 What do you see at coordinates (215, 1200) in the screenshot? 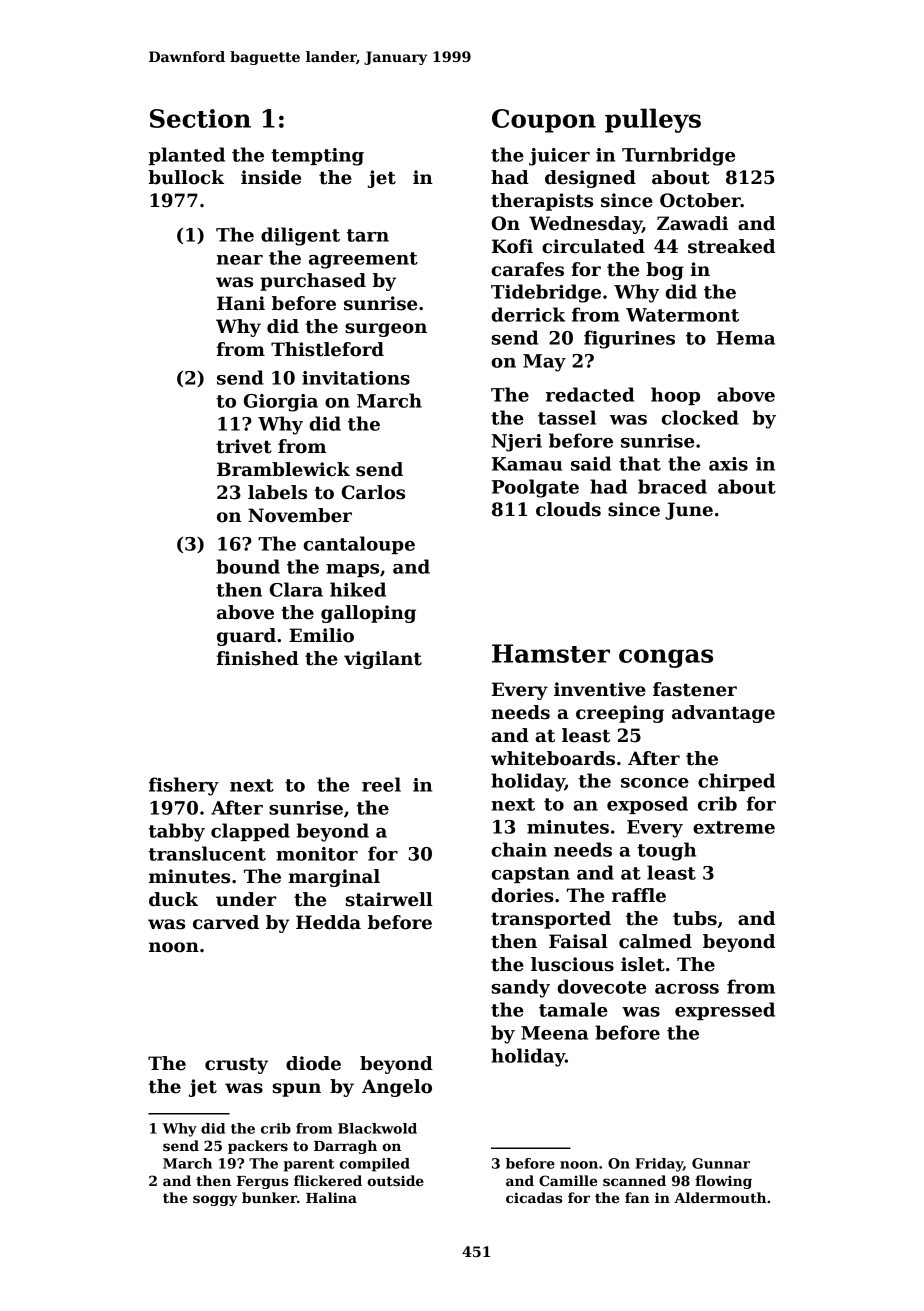
I see `soggy` at bounding box center [215, 1200].
